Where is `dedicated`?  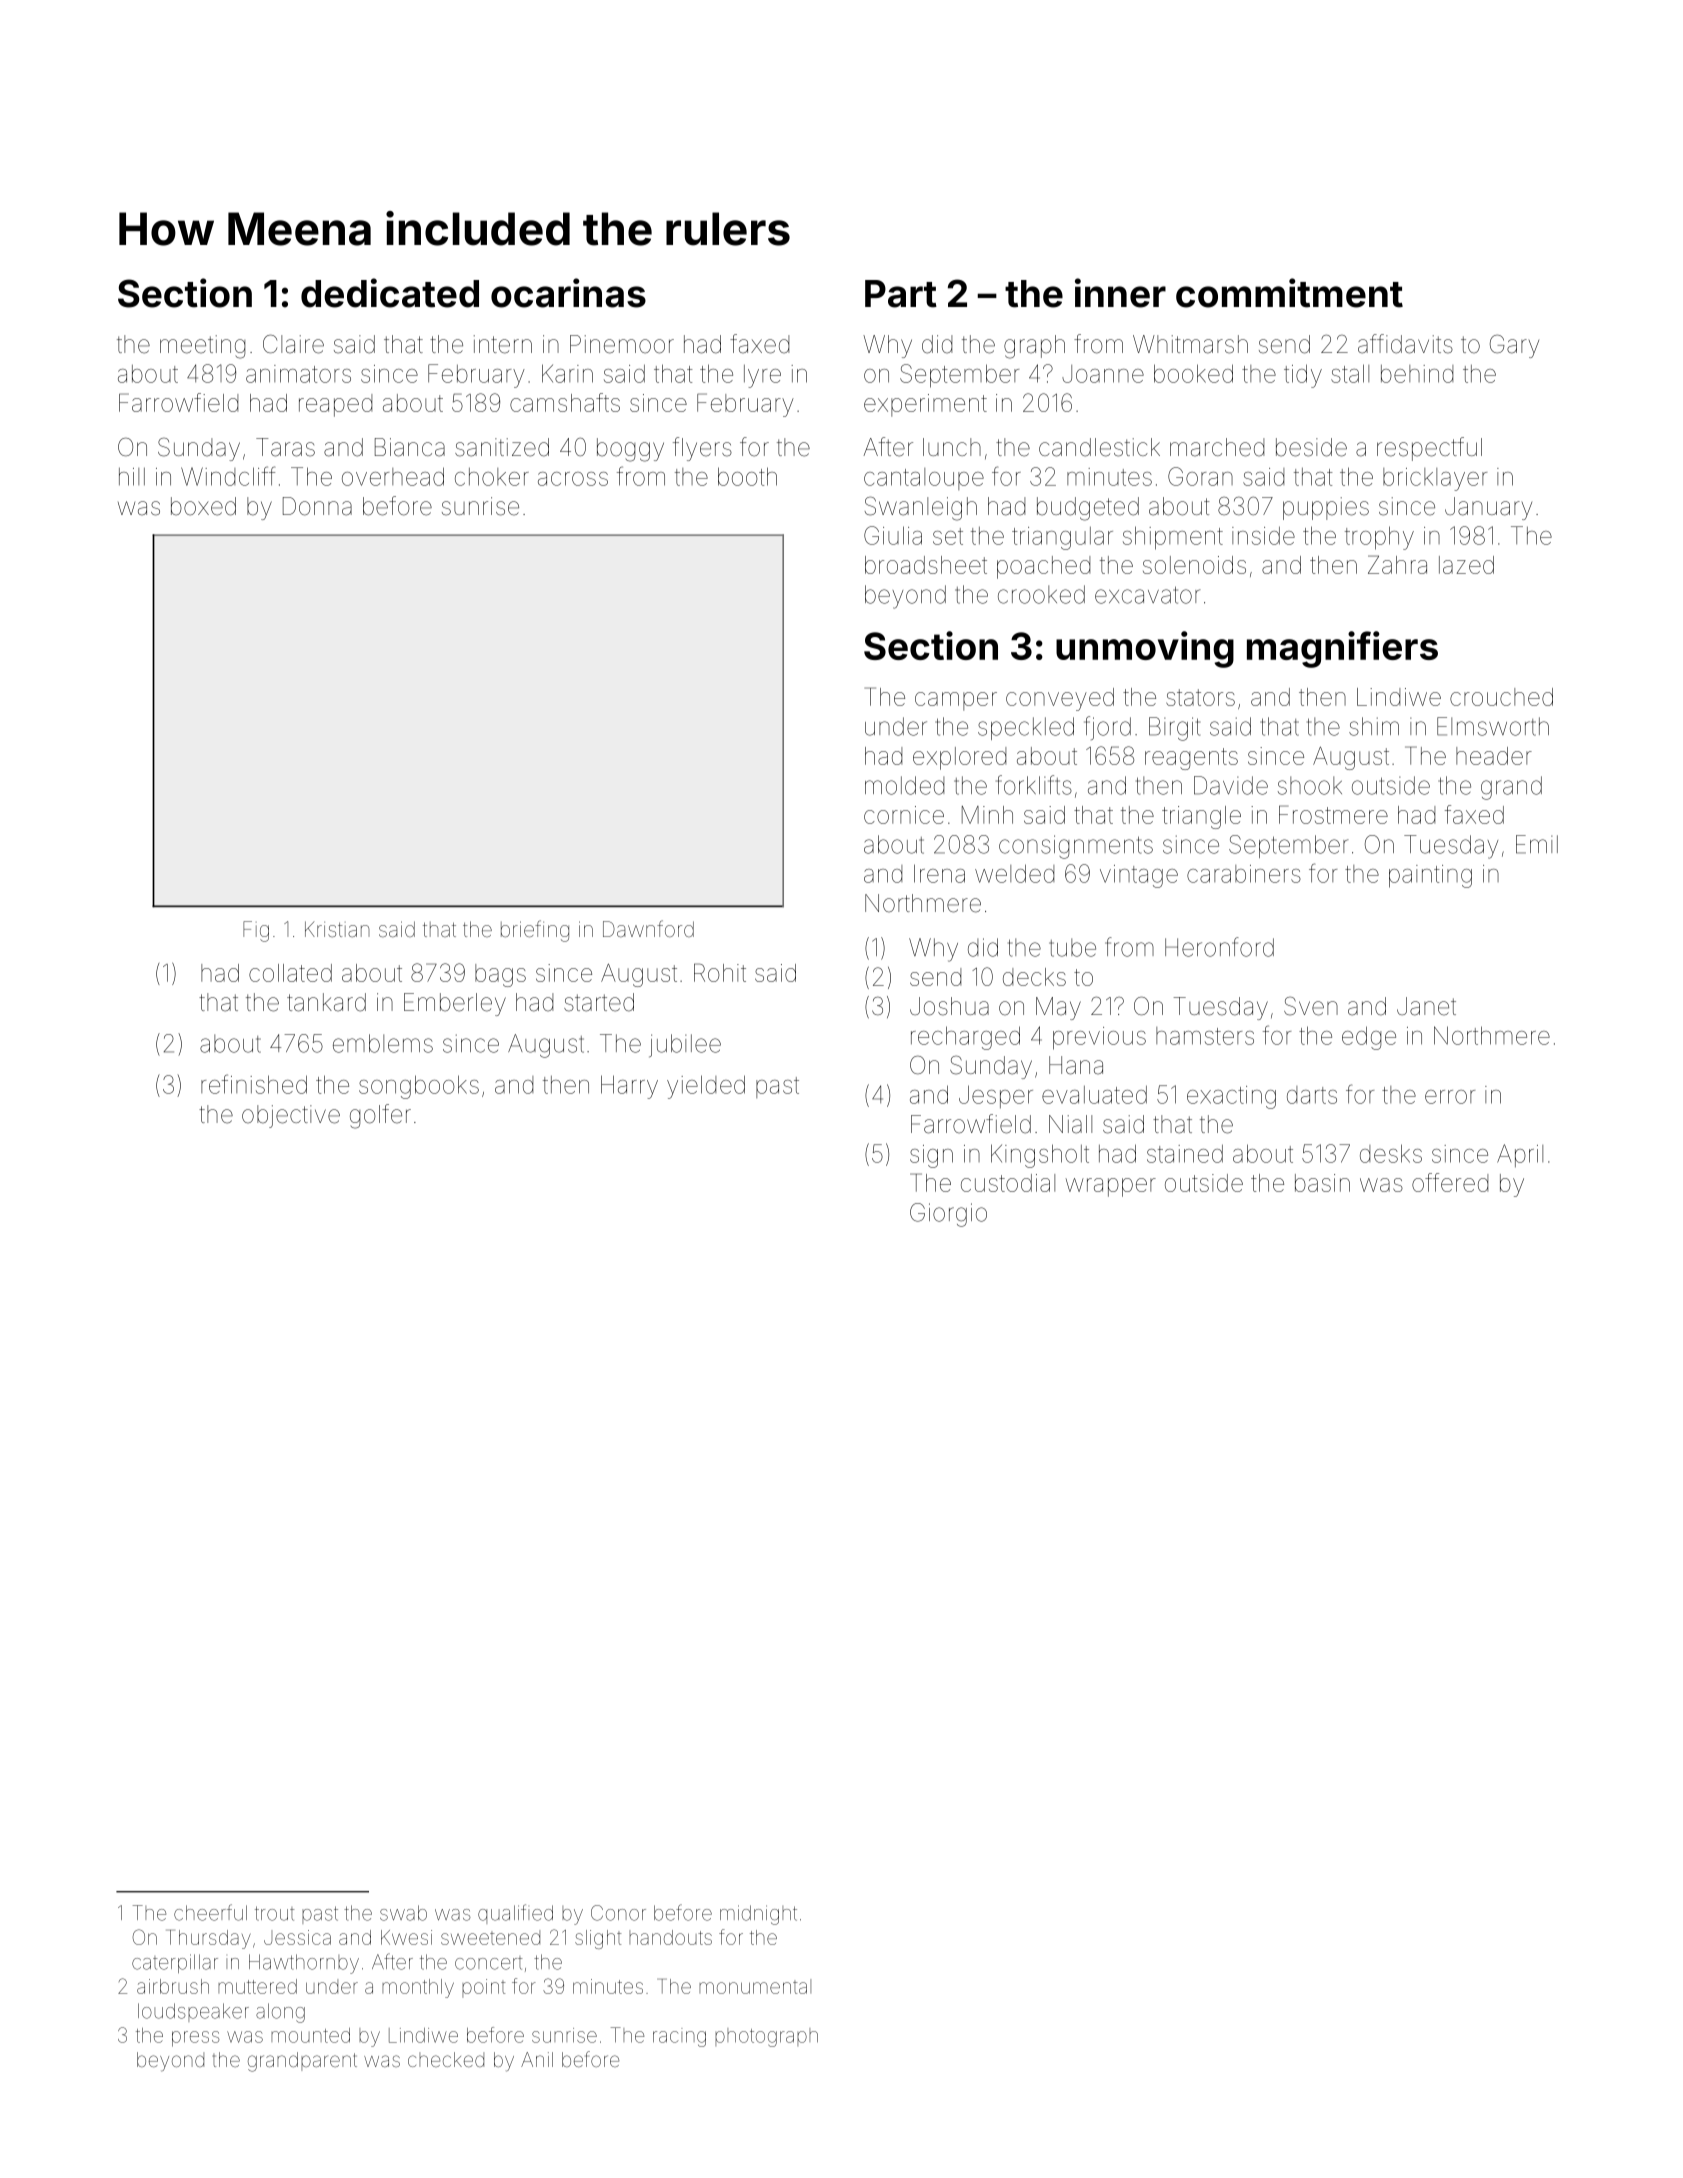 dedicated is located at coordinates (390, 293).
